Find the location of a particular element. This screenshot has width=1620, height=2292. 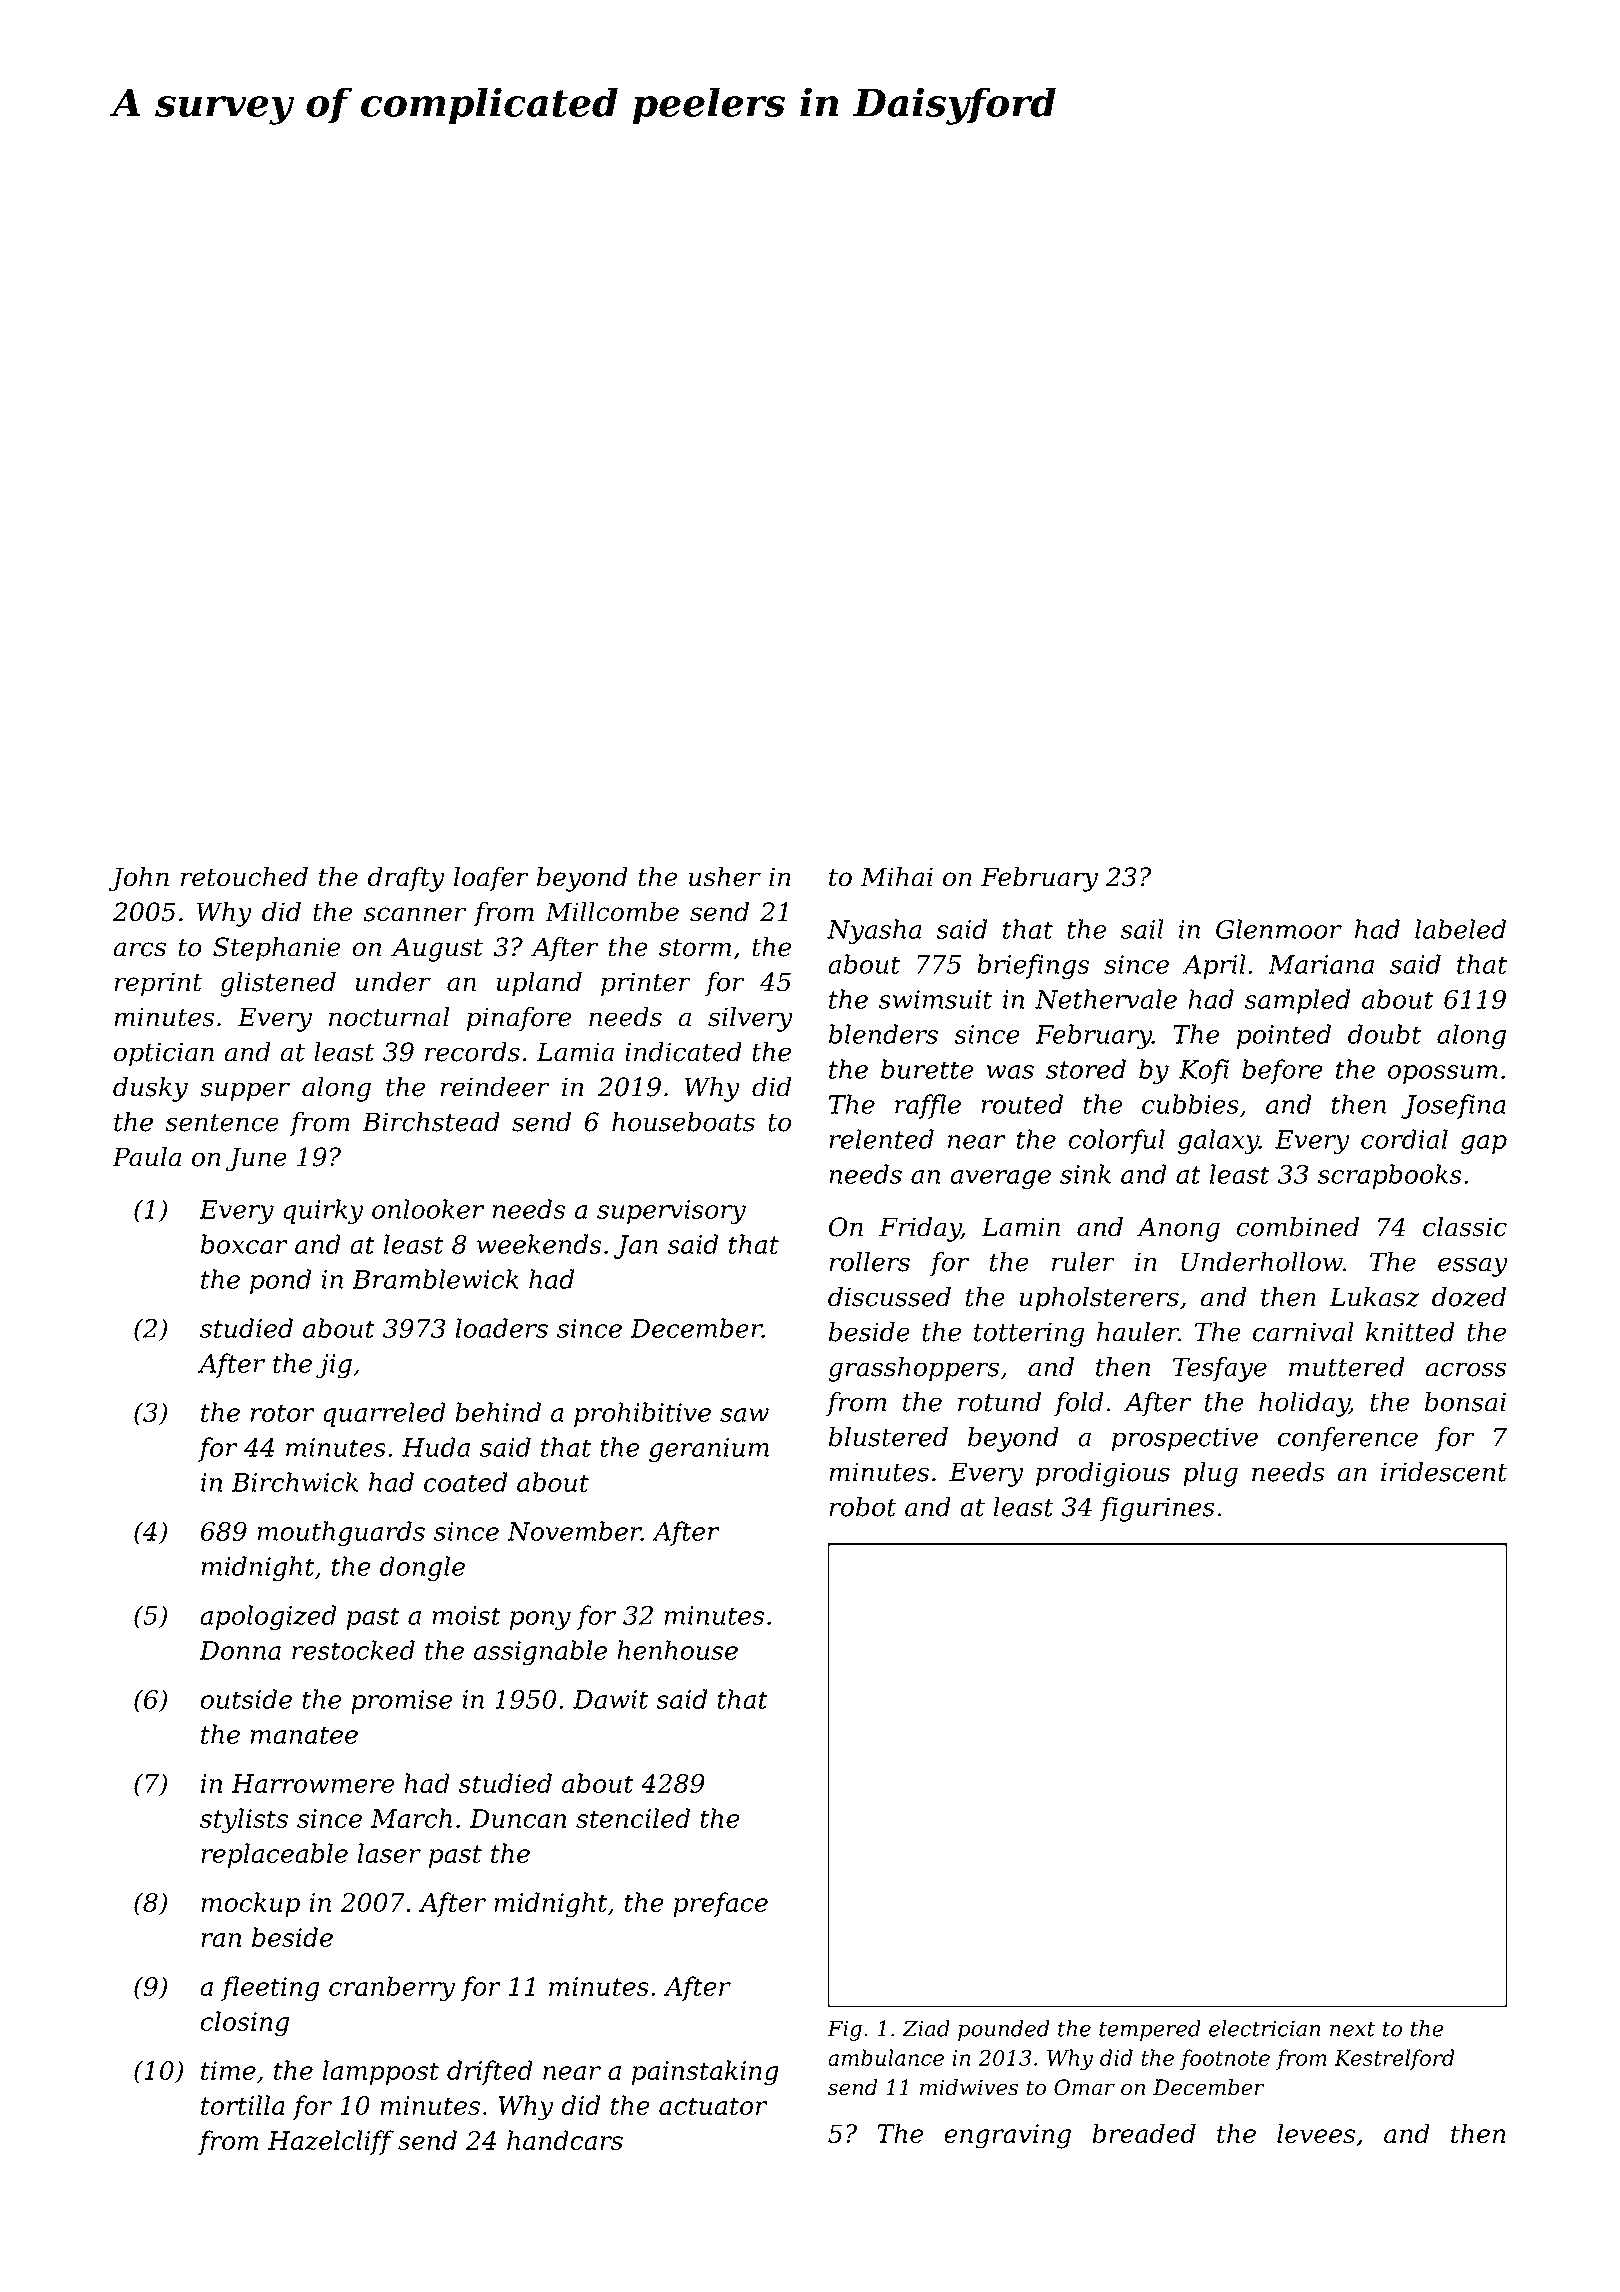

restocked is located at coordinates (353, 1650).
